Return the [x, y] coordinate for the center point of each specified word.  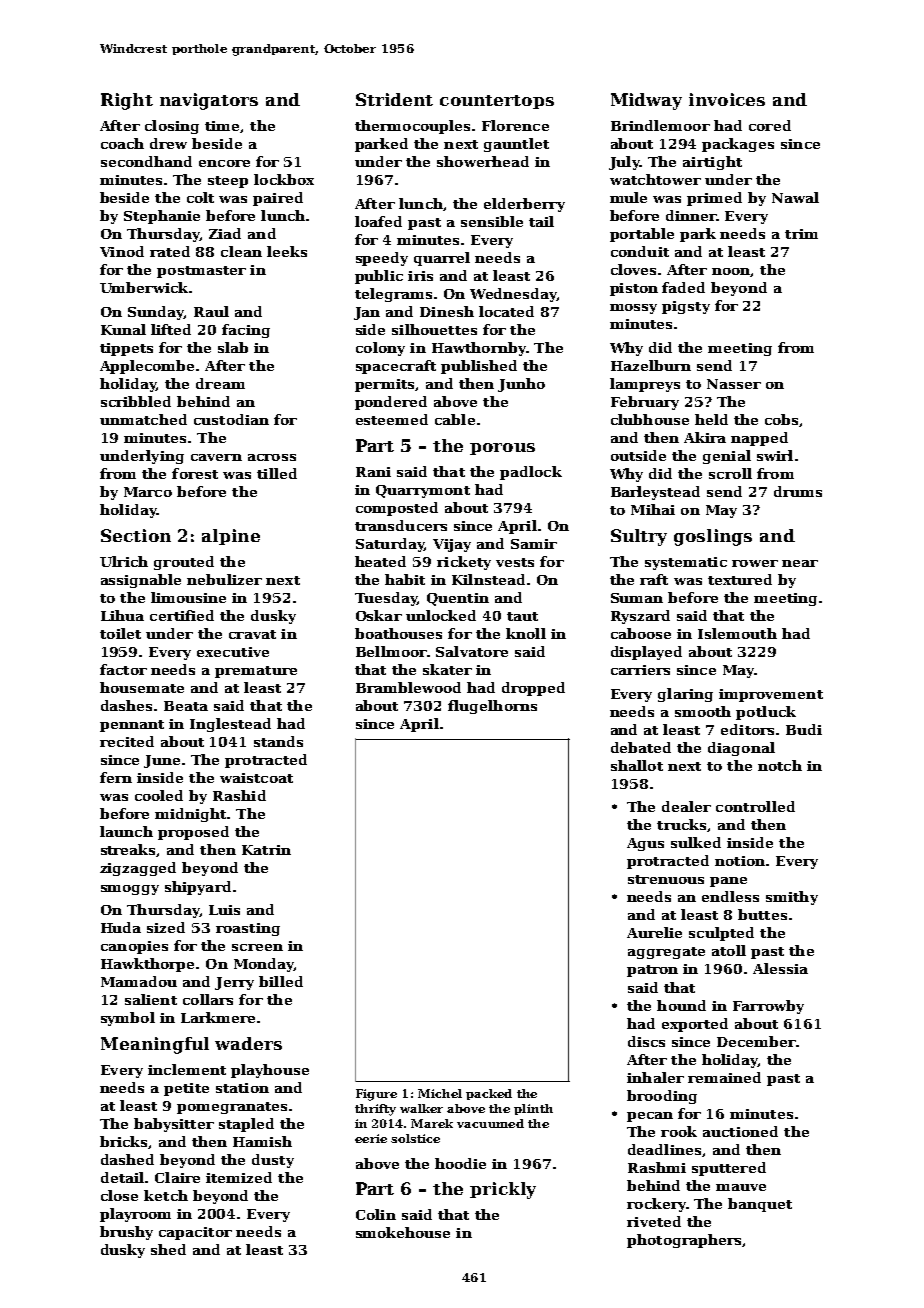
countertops [497, 102]
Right [127, 101]
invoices [727, 99]
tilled [277, 473]
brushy [126, 1233]
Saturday [390, 545]
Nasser [734, 384]
